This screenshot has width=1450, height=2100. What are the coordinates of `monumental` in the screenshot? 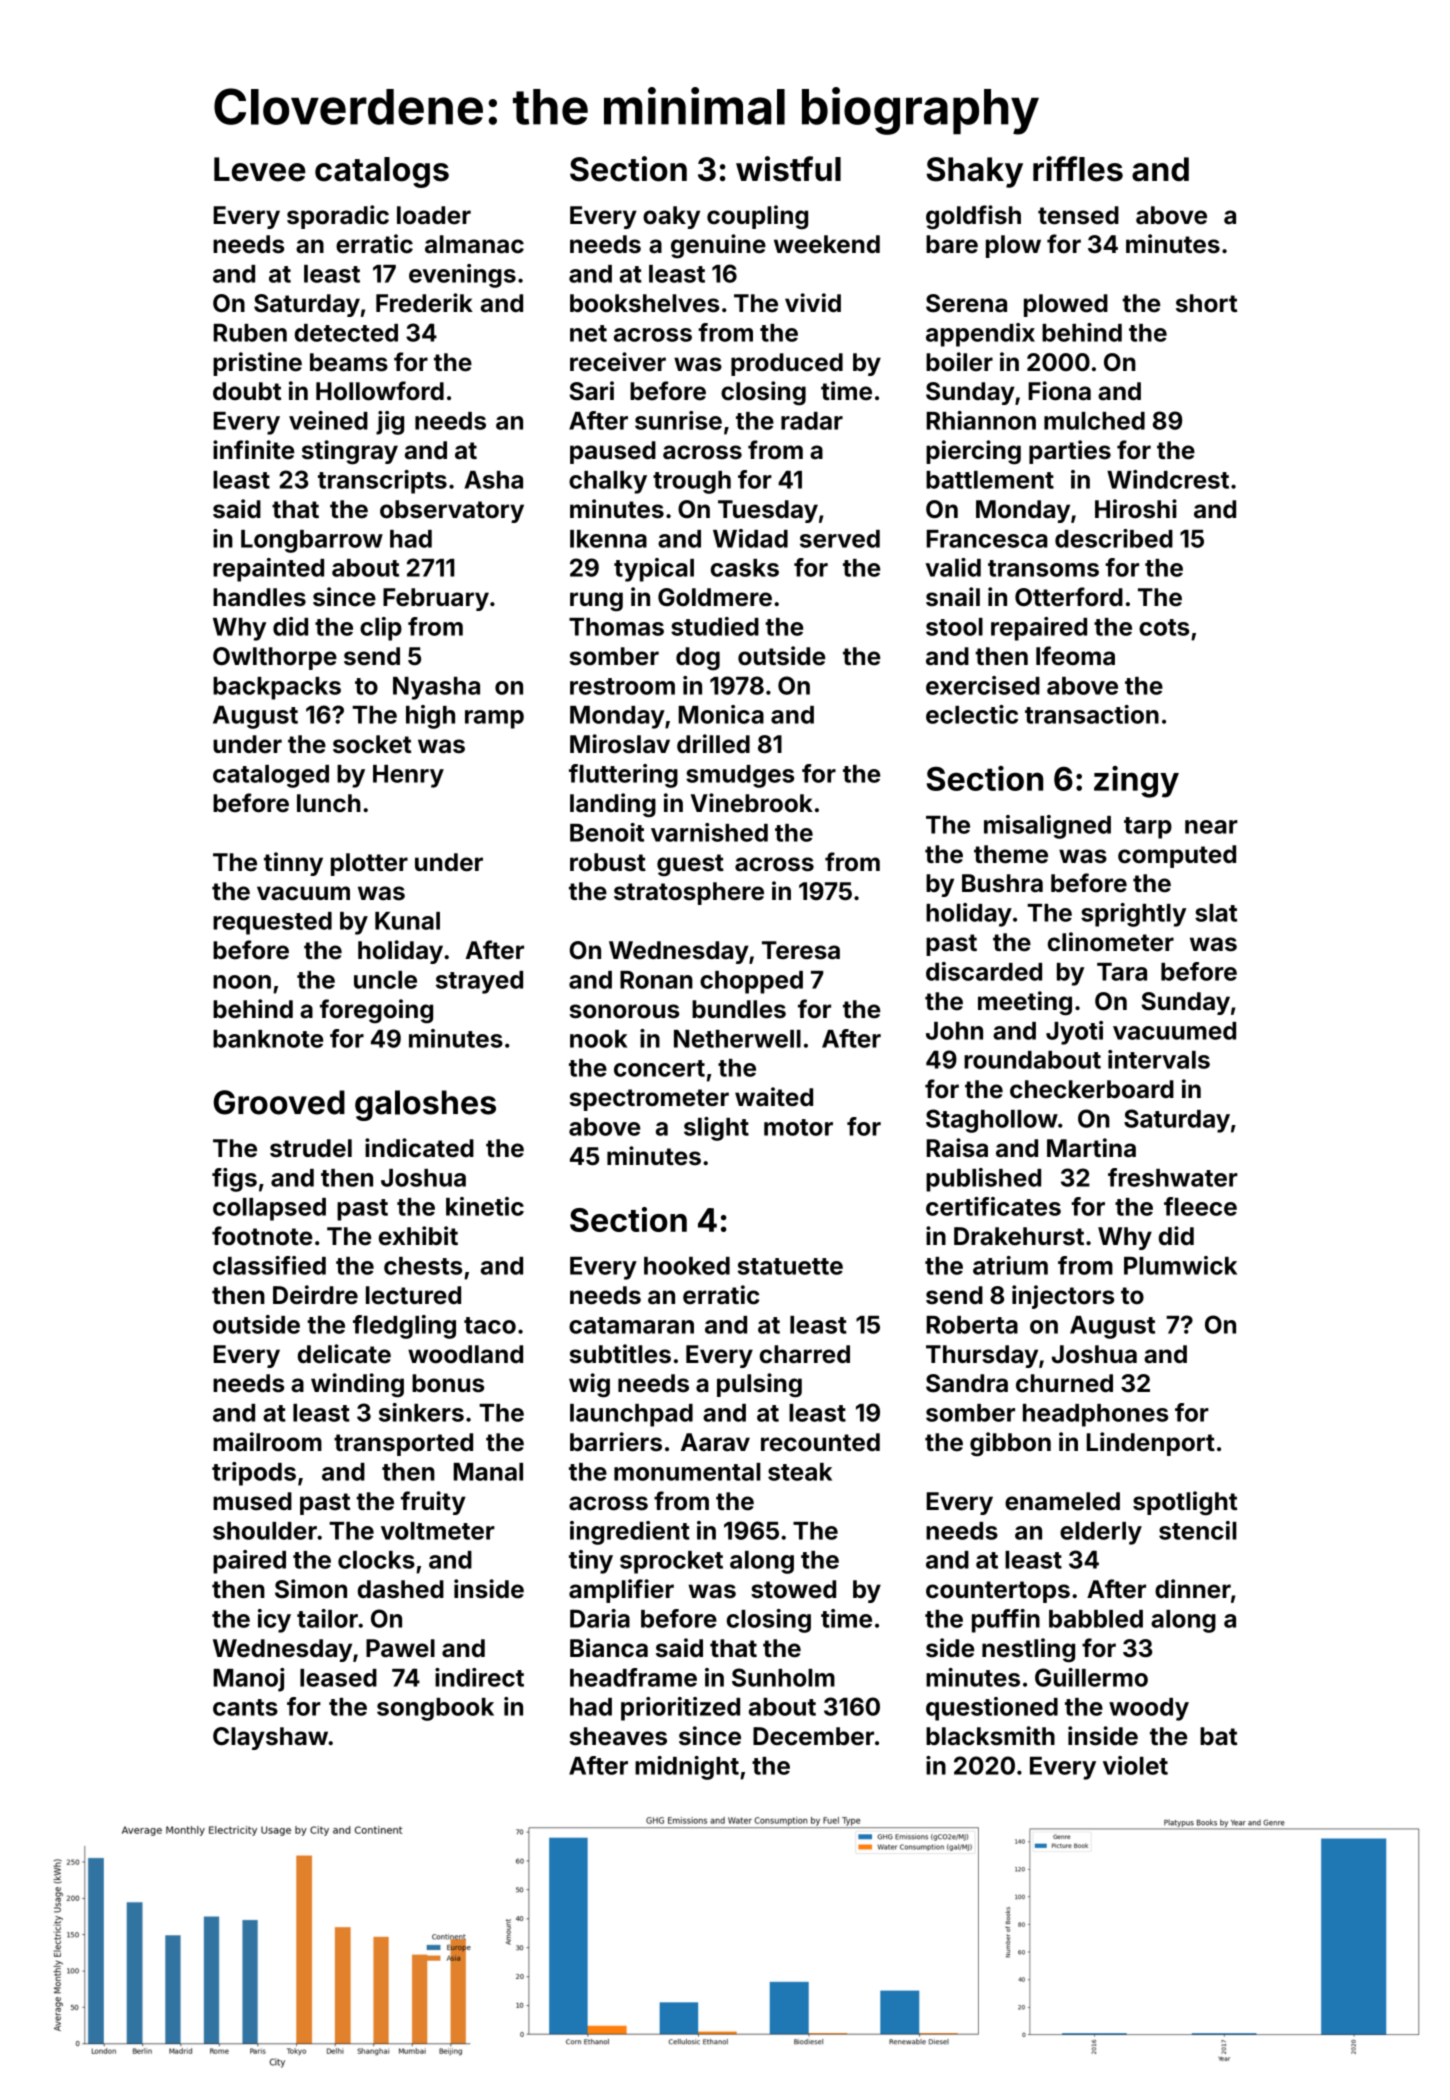 It's located at (687, 1472).
